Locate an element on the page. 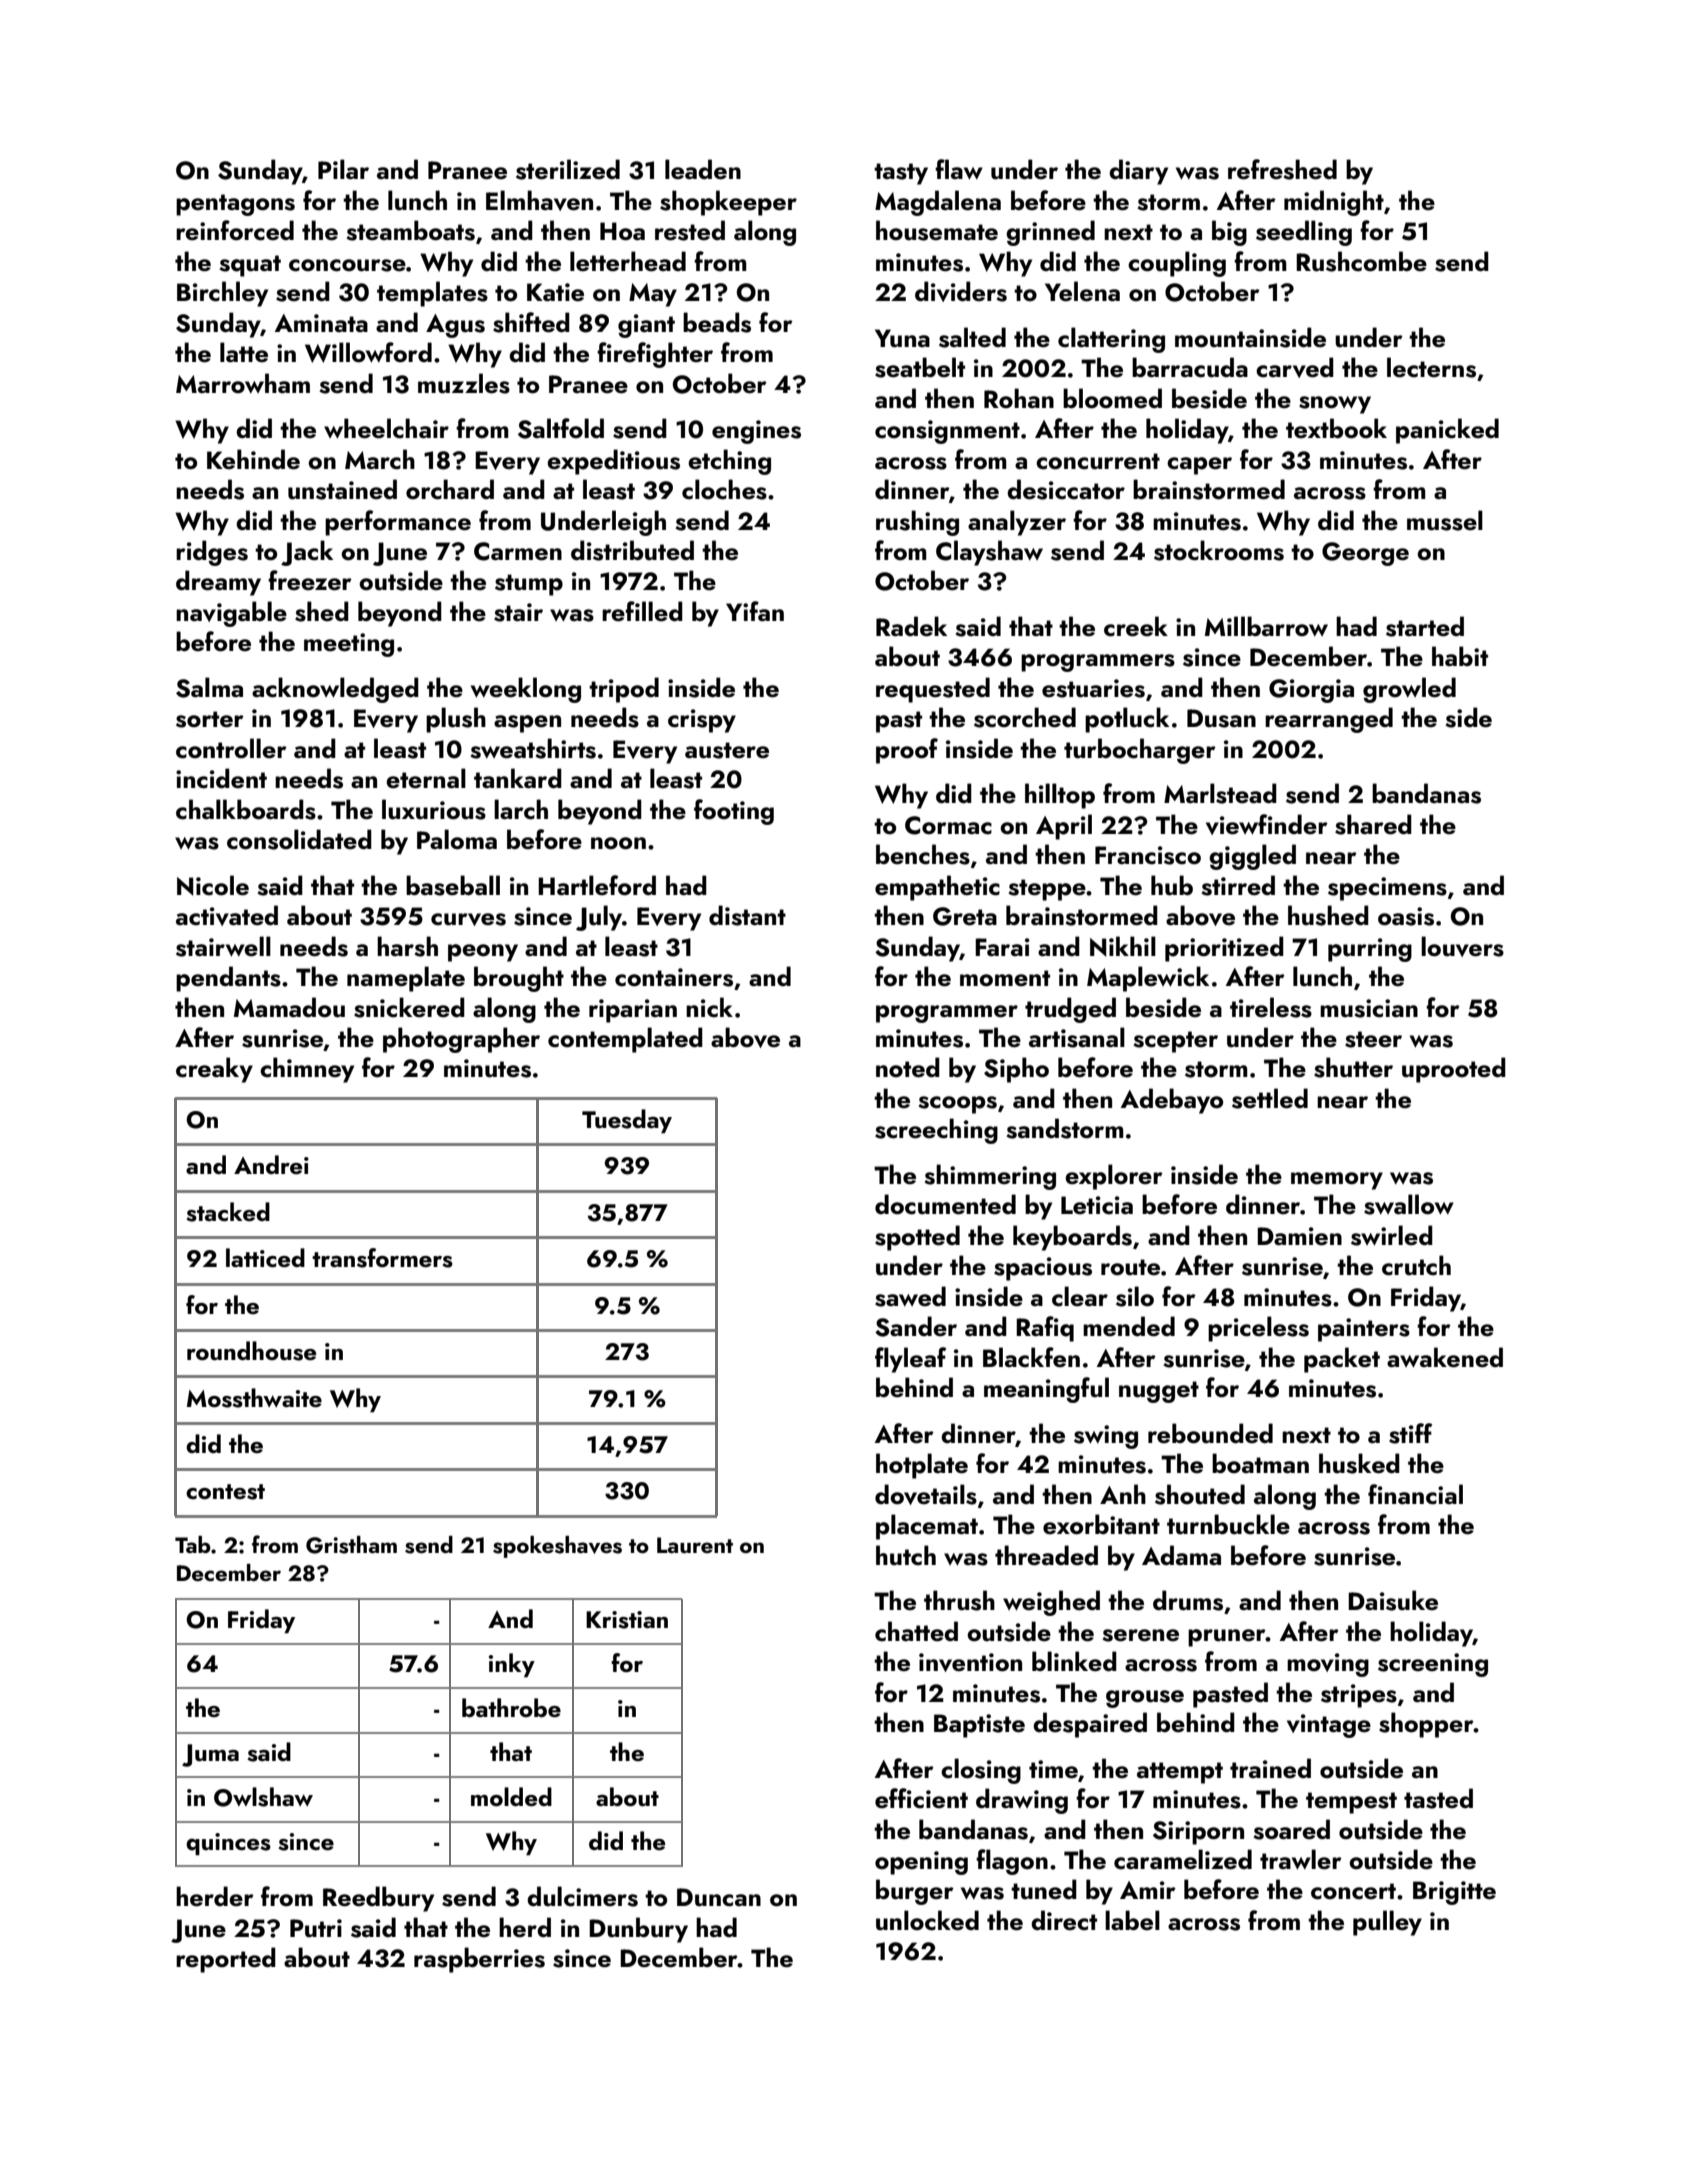 This document has height=2178, width=1683. rushing is located at coordinates (917, 523).
